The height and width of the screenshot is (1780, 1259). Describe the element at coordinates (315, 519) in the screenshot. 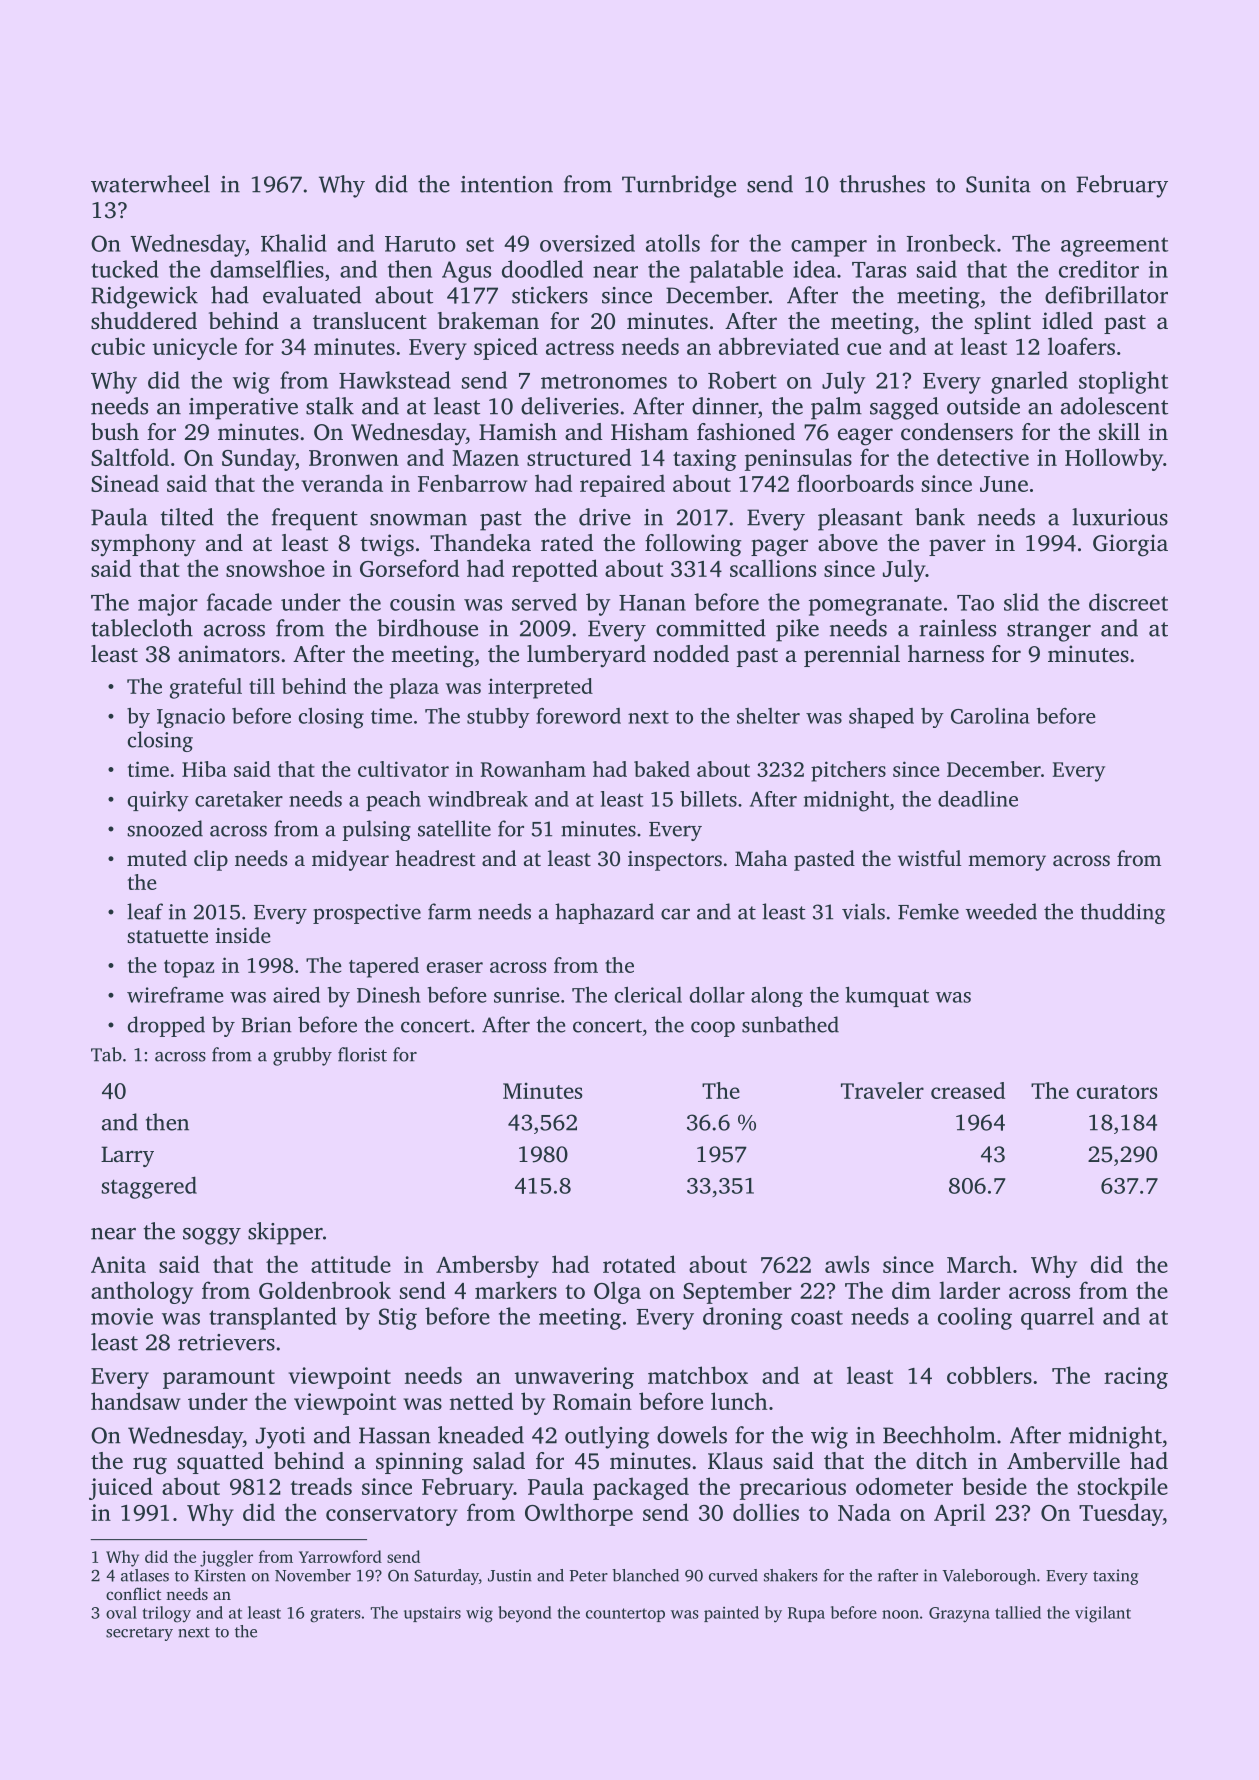

I see `frequent` at that location.
